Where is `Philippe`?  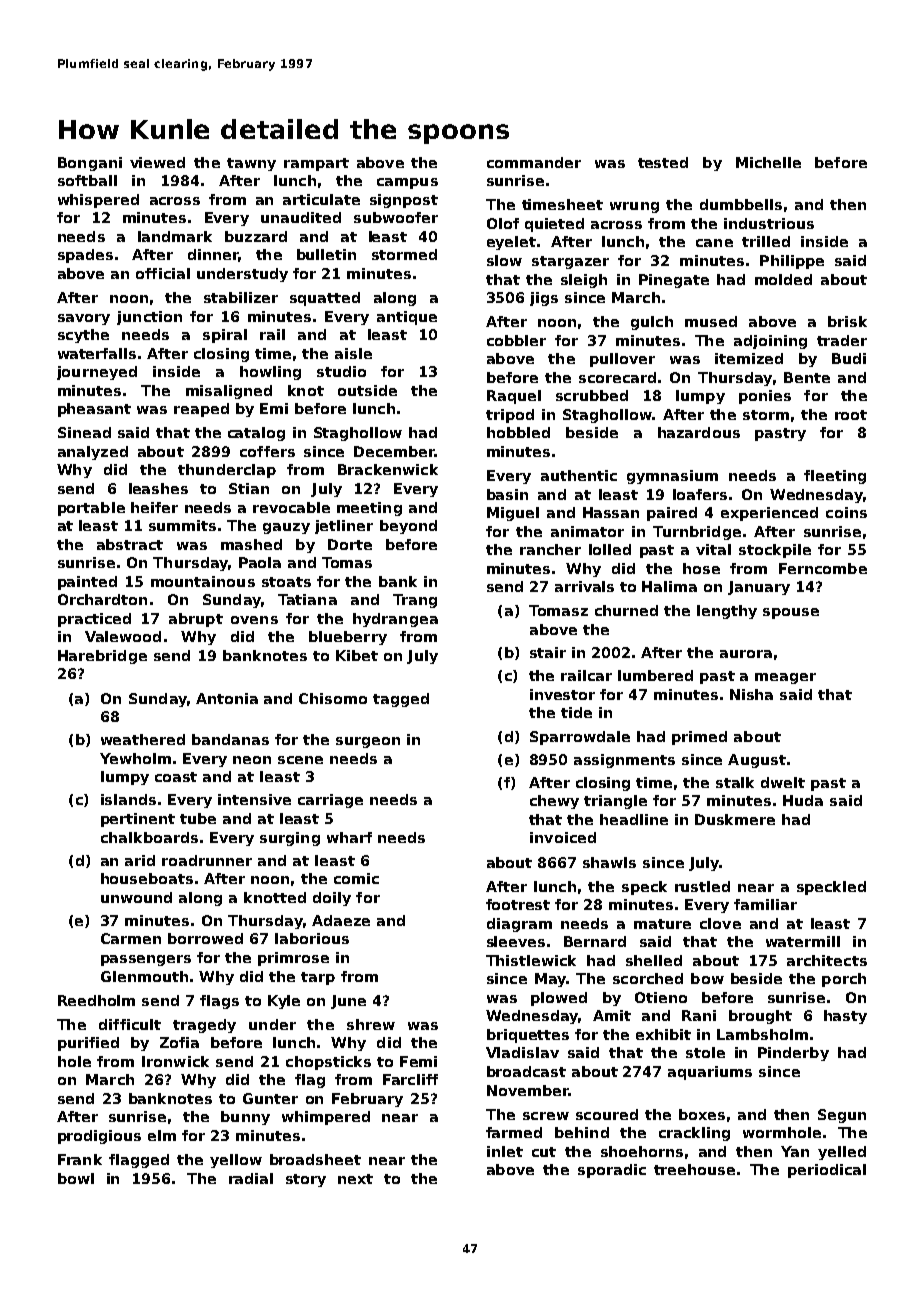
Philippe is located at coordinates (792, 262).
